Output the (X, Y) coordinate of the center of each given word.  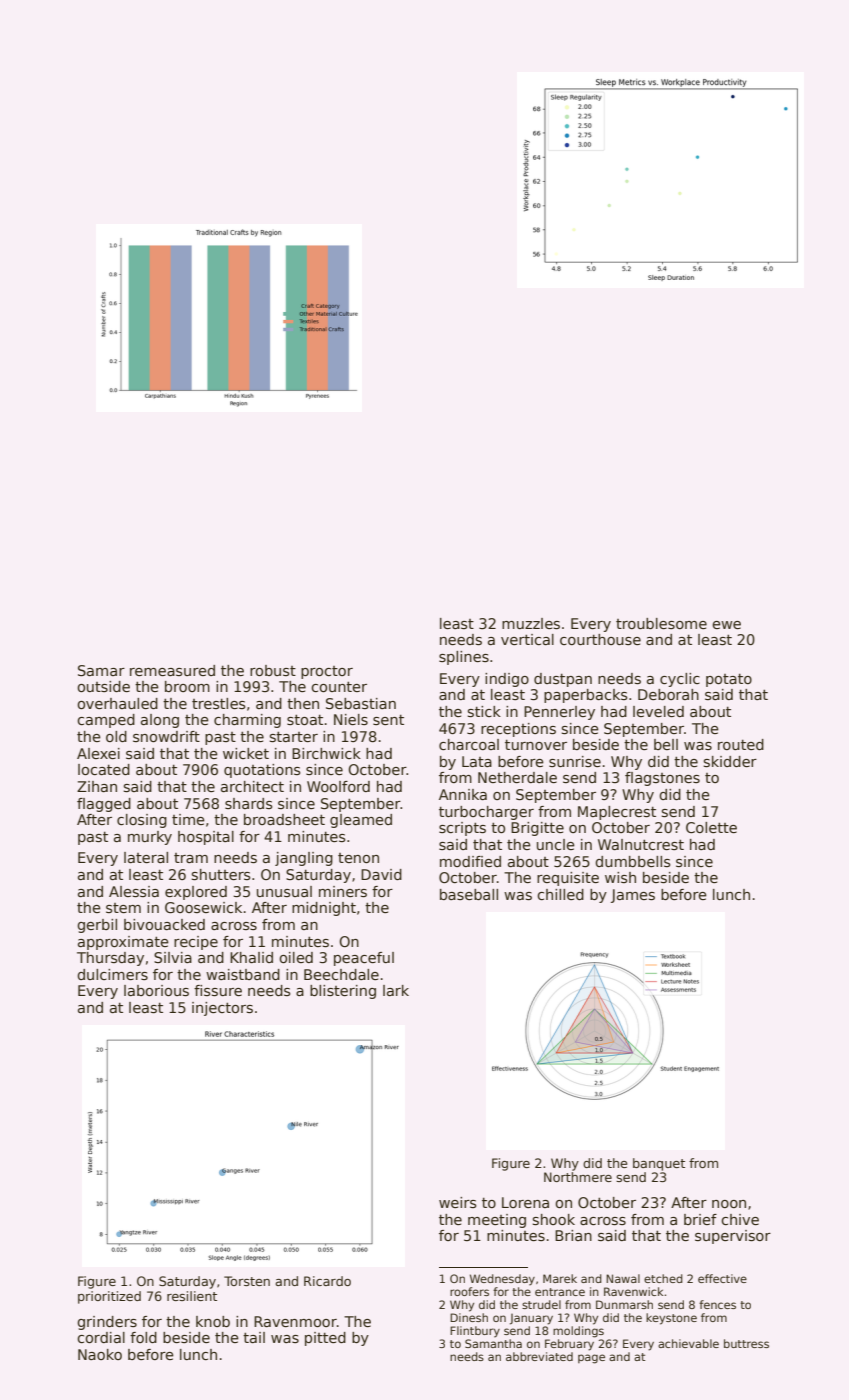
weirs (458, 1202)
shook (554, 1219)
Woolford (338, 786)
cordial (101, 1337)
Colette (711, 827)
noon (729, 1204)
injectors (222, 1009)
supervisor (733, 1237)
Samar (101, 670)
